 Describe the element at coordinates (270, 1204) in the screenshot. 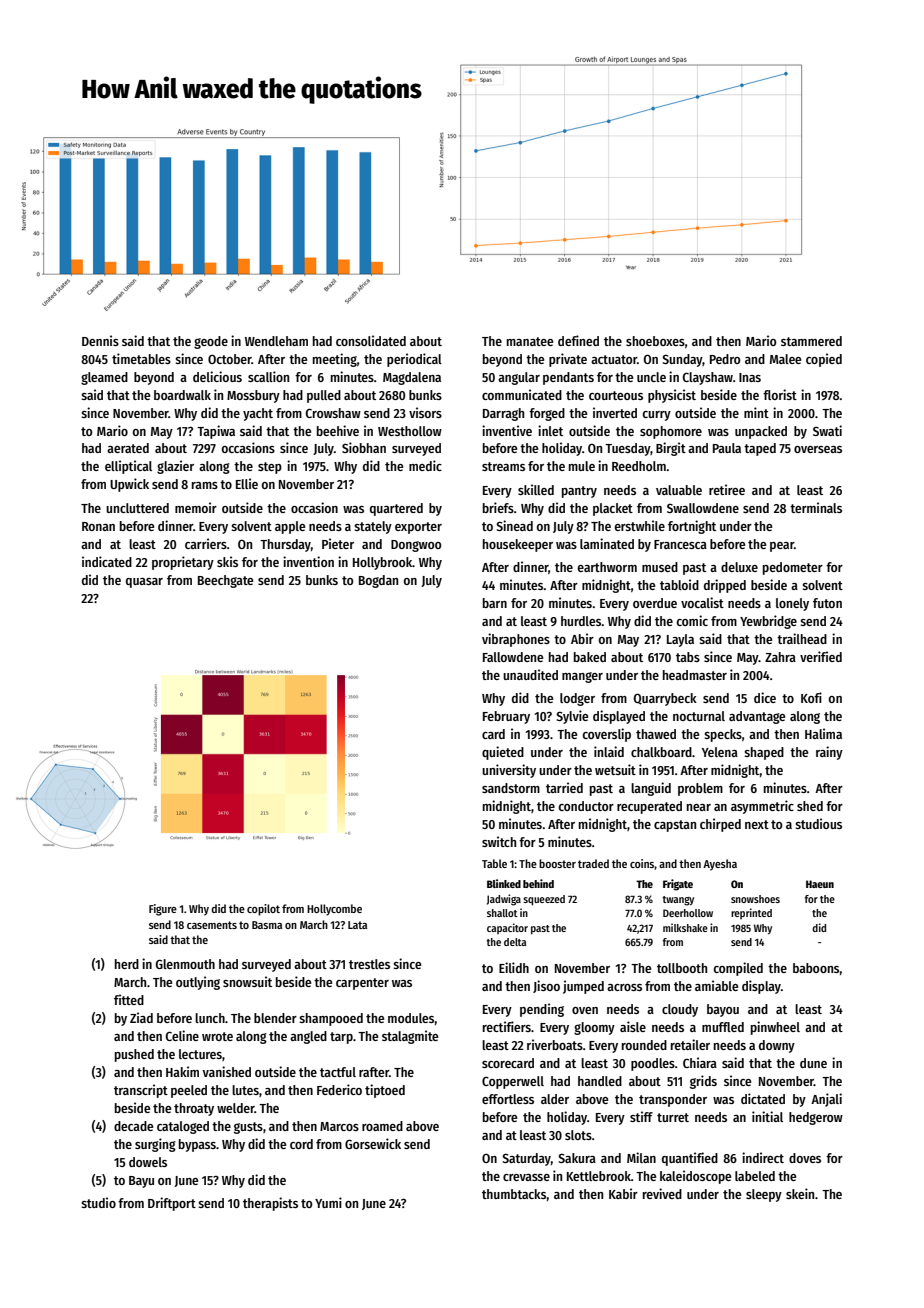

I see `therapists` at that location.
